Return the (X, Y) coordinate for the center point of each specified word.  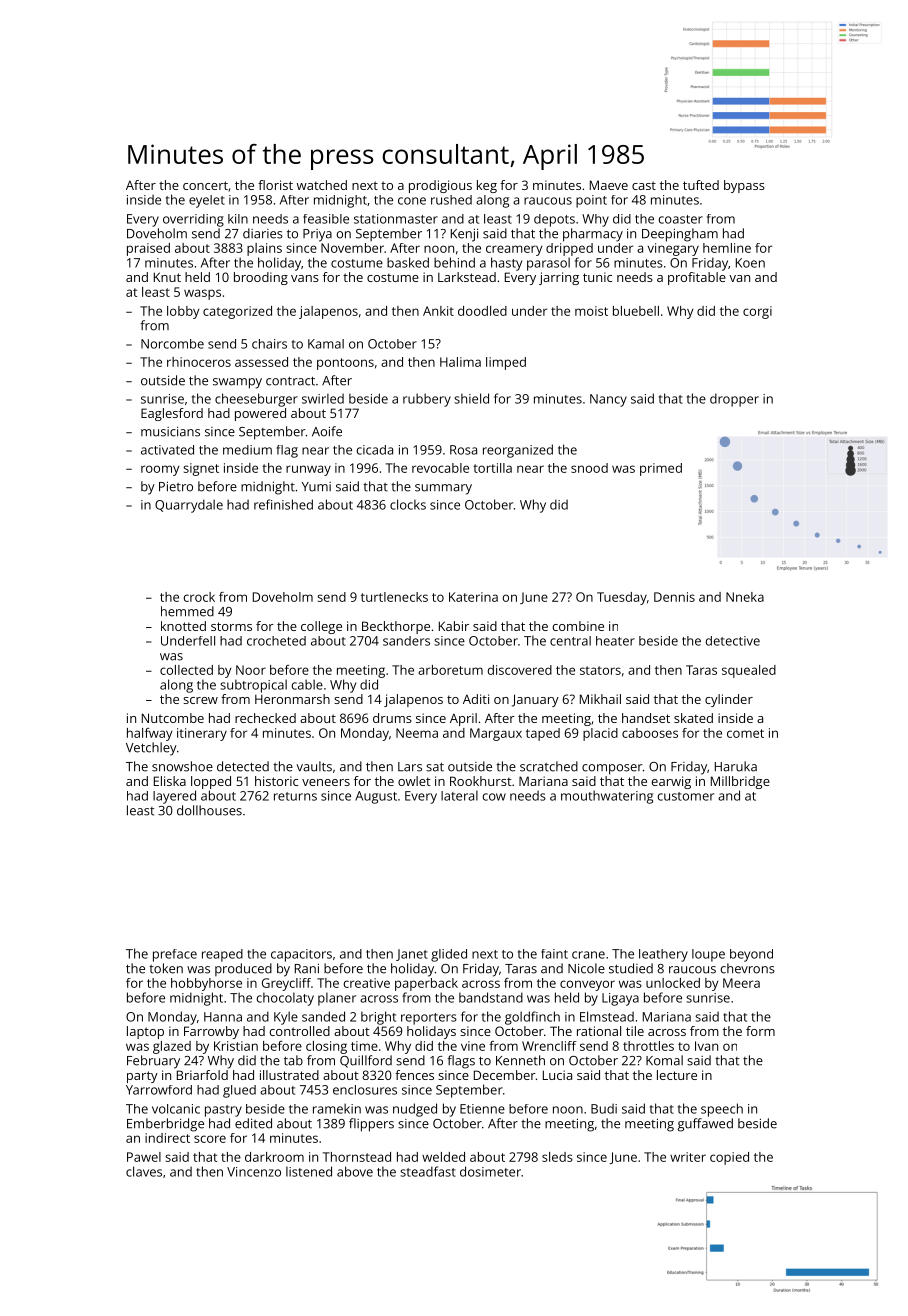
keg (487, 186)
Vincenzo (254, 1172)
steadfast (428, 1171)
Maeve (609, 185)
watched (322, 185)
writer (688, 1157)
